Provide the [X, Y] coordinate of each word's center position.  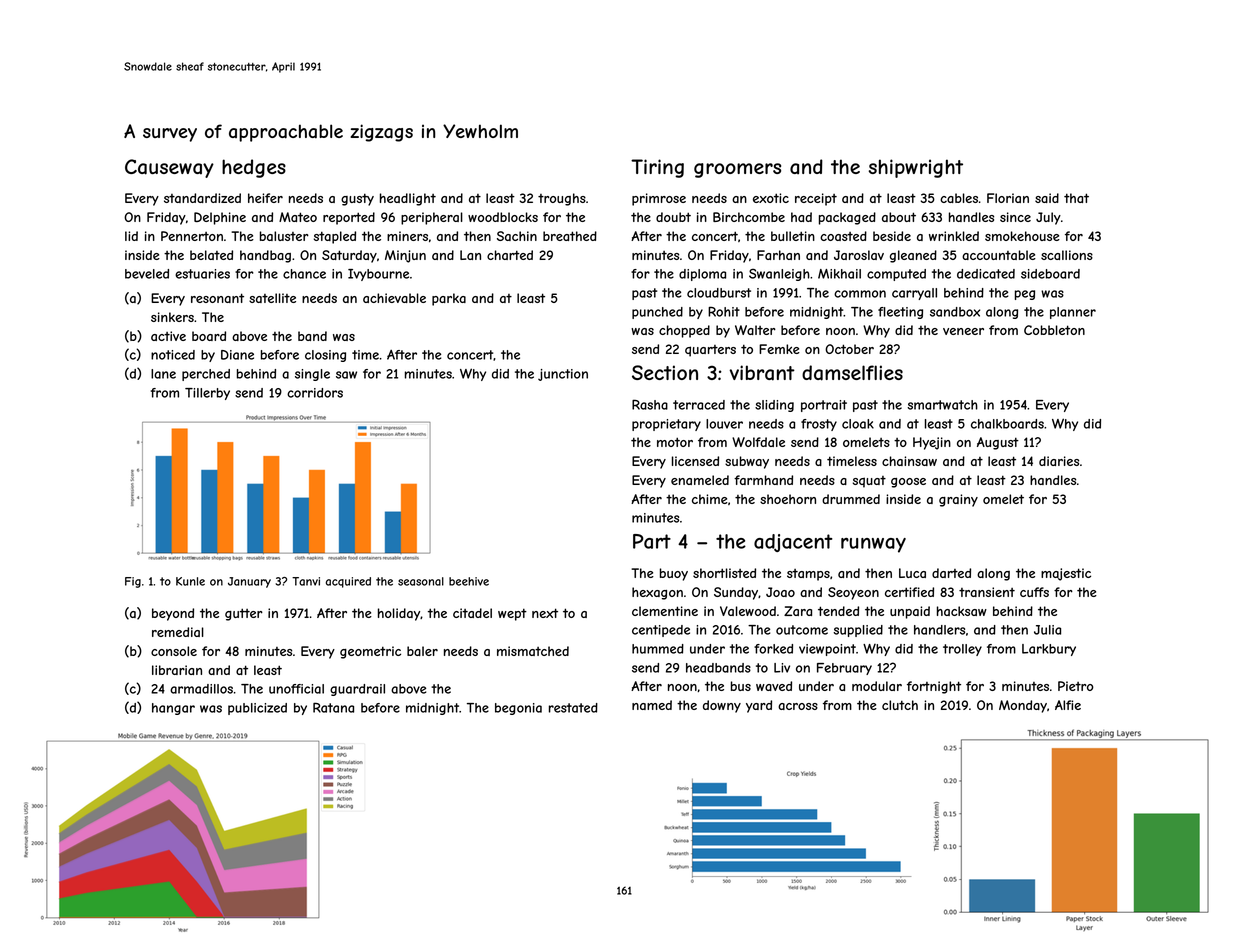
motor [675, 442]
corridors [315, 393]
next [545, 613]
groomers [737, 170]
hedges [254, 168]
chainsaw [909, 461]
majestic [1066, 574]
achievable [394, 298]
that [1076, 198]
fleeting [900, 313]
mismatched [533, 651]
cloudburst [719, 293]
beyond [173, 614]
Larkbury [1049, 650]
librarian [177, 670]
